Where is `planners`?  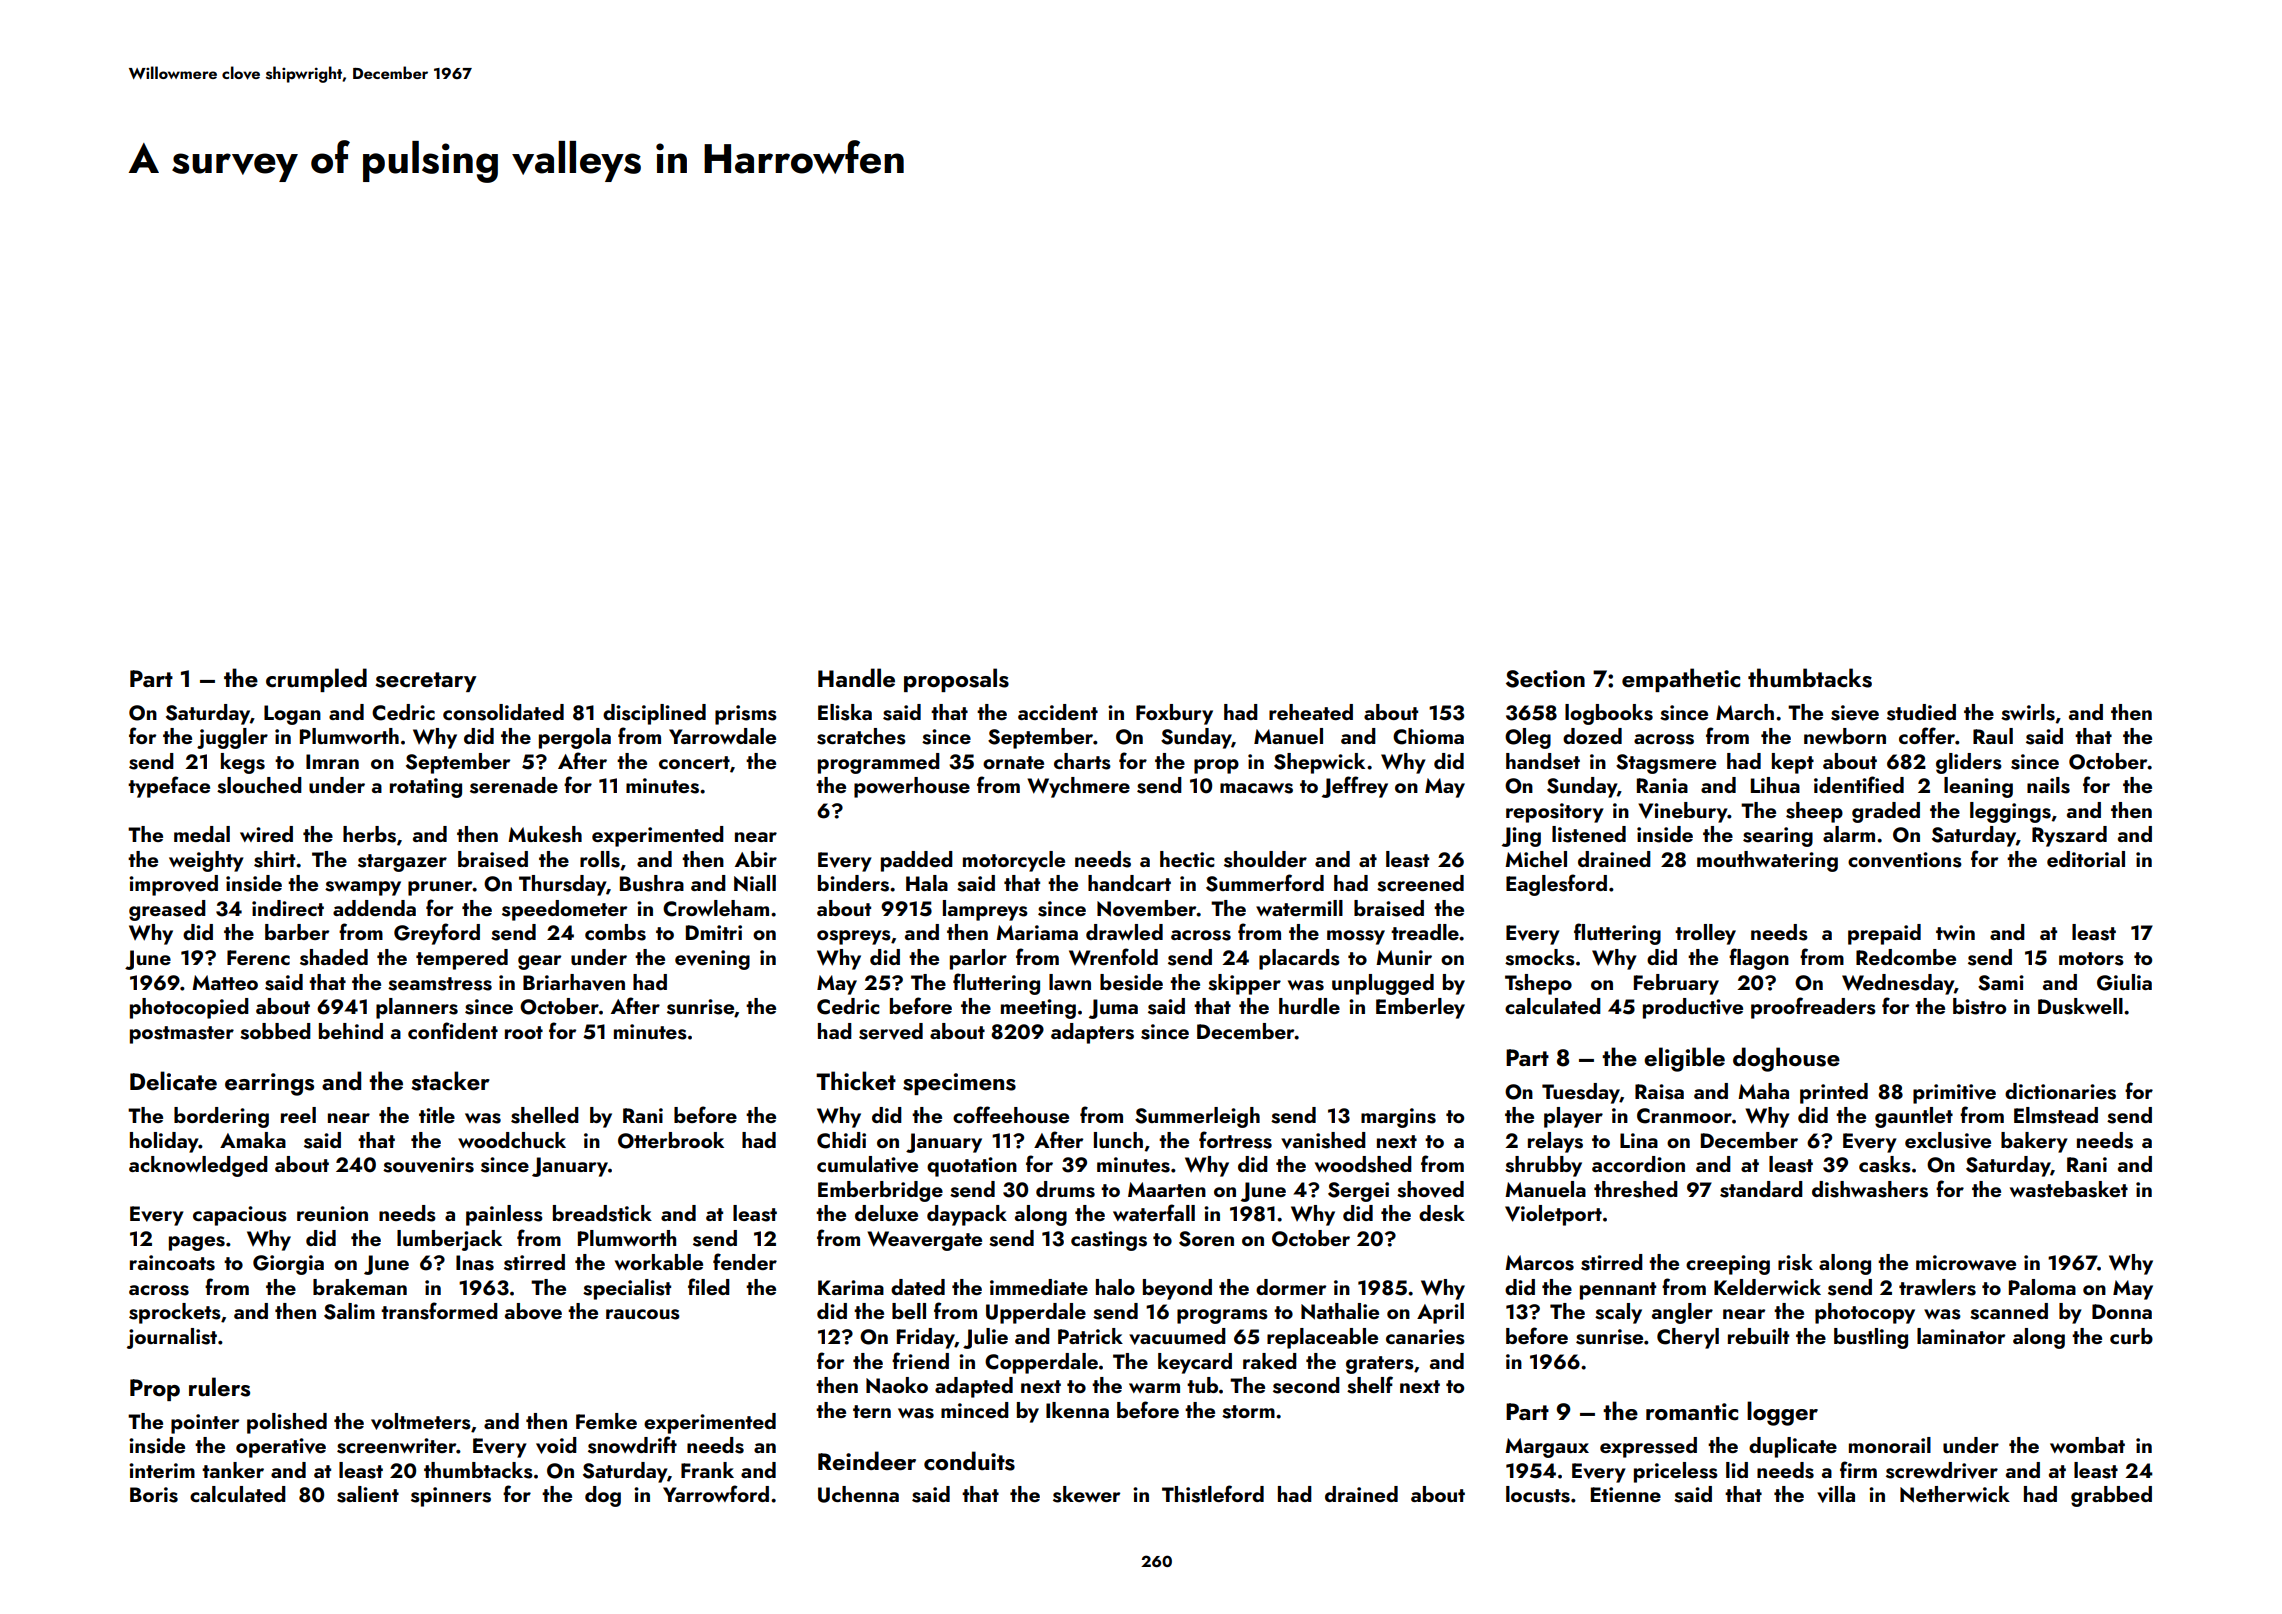
planners is located at coordinates (417, 1008).
